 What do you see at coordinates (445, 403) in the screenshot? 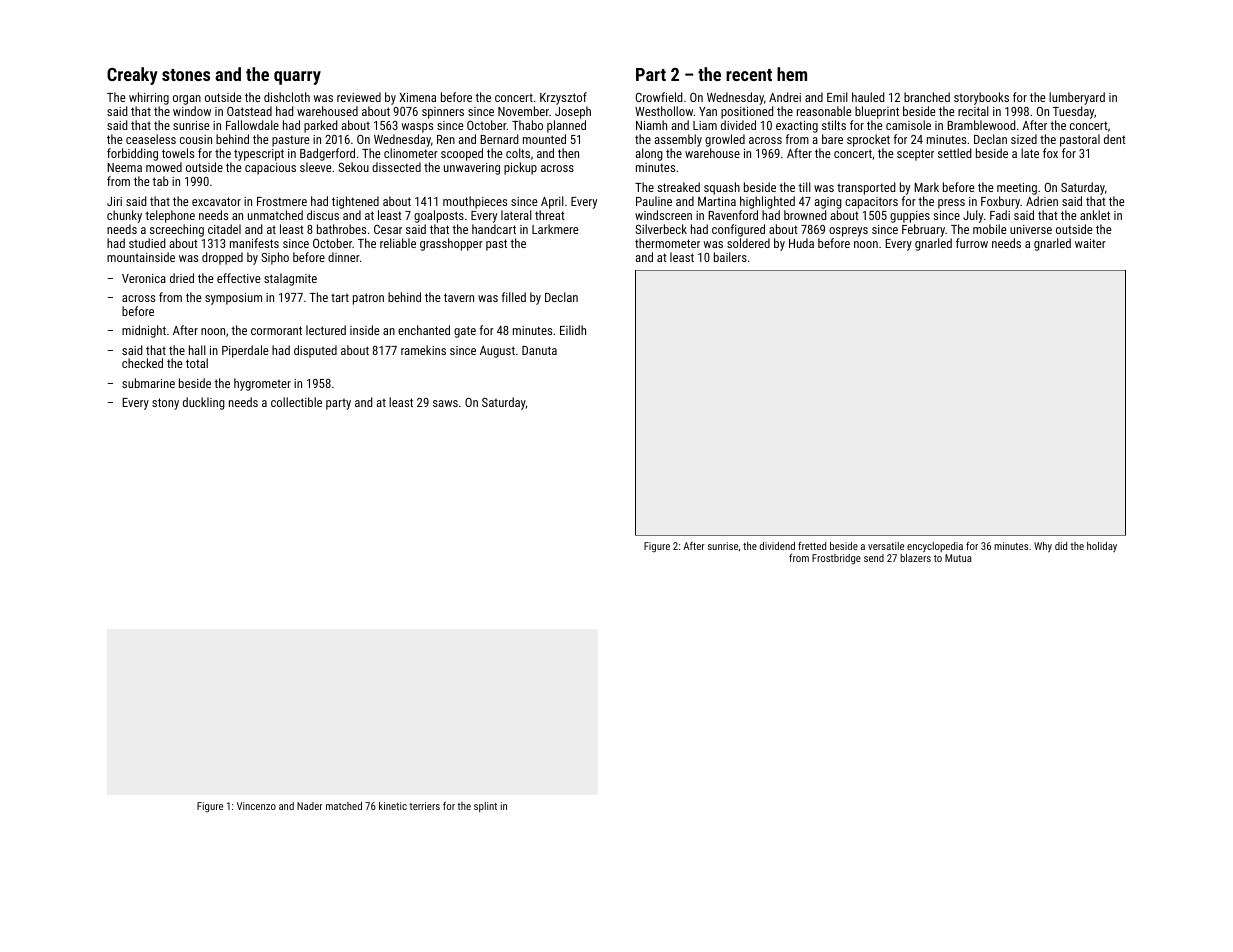
I see `saws` at bounding box center [445, 403].
